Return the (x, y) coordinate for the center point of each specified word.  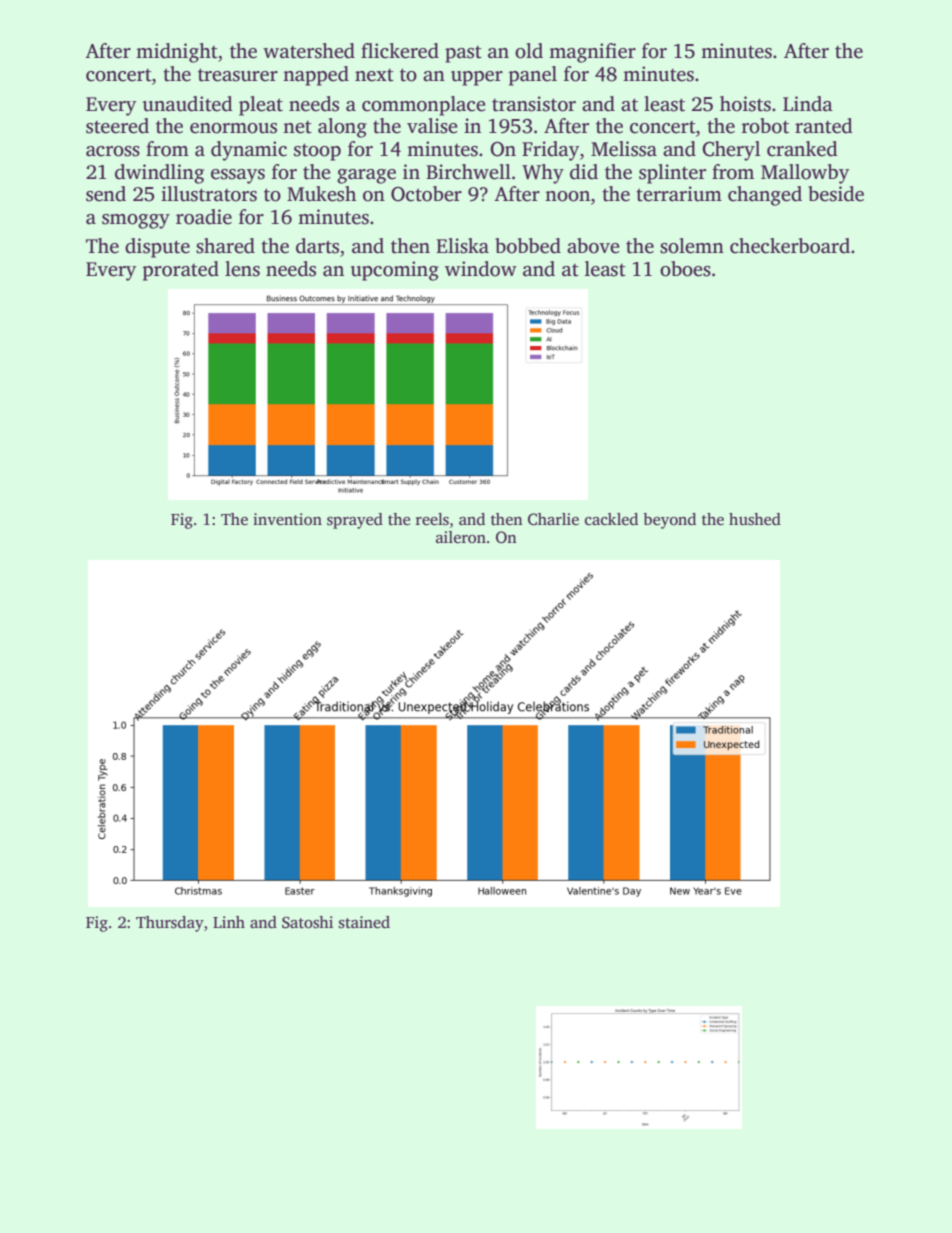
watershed (309, 51)
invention (287, 519)
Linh (229, 922)
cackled (611, 519)
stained (364, 922)
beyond (669, 521)
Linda (808, 104)
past (463, 54)
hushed (755, 519)
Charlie (553, 519)
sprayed (355, 521)
